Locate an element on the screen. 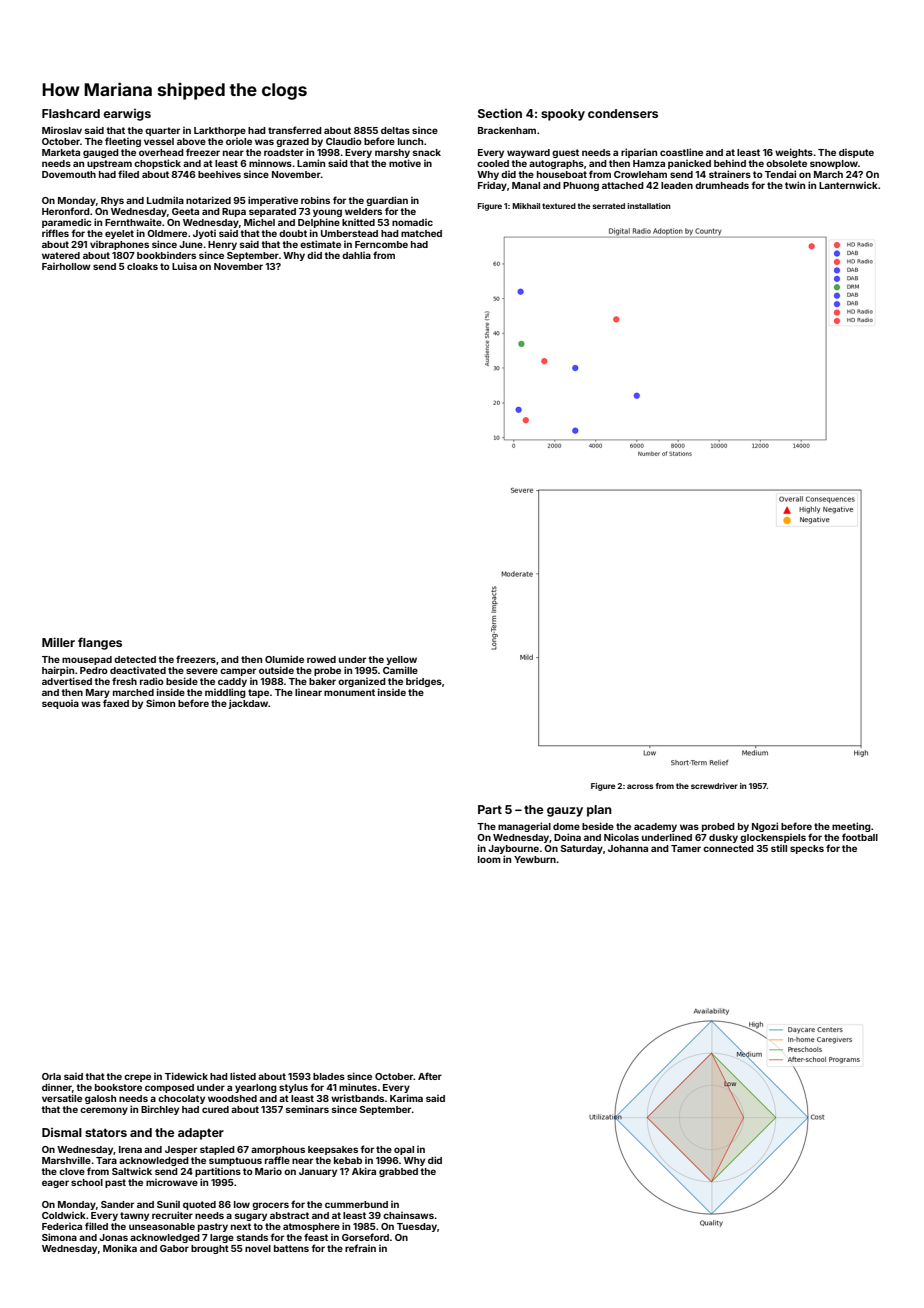 The height and width of the screenshot is (1308, 924). spooky is located at coordinates (563, 115).
